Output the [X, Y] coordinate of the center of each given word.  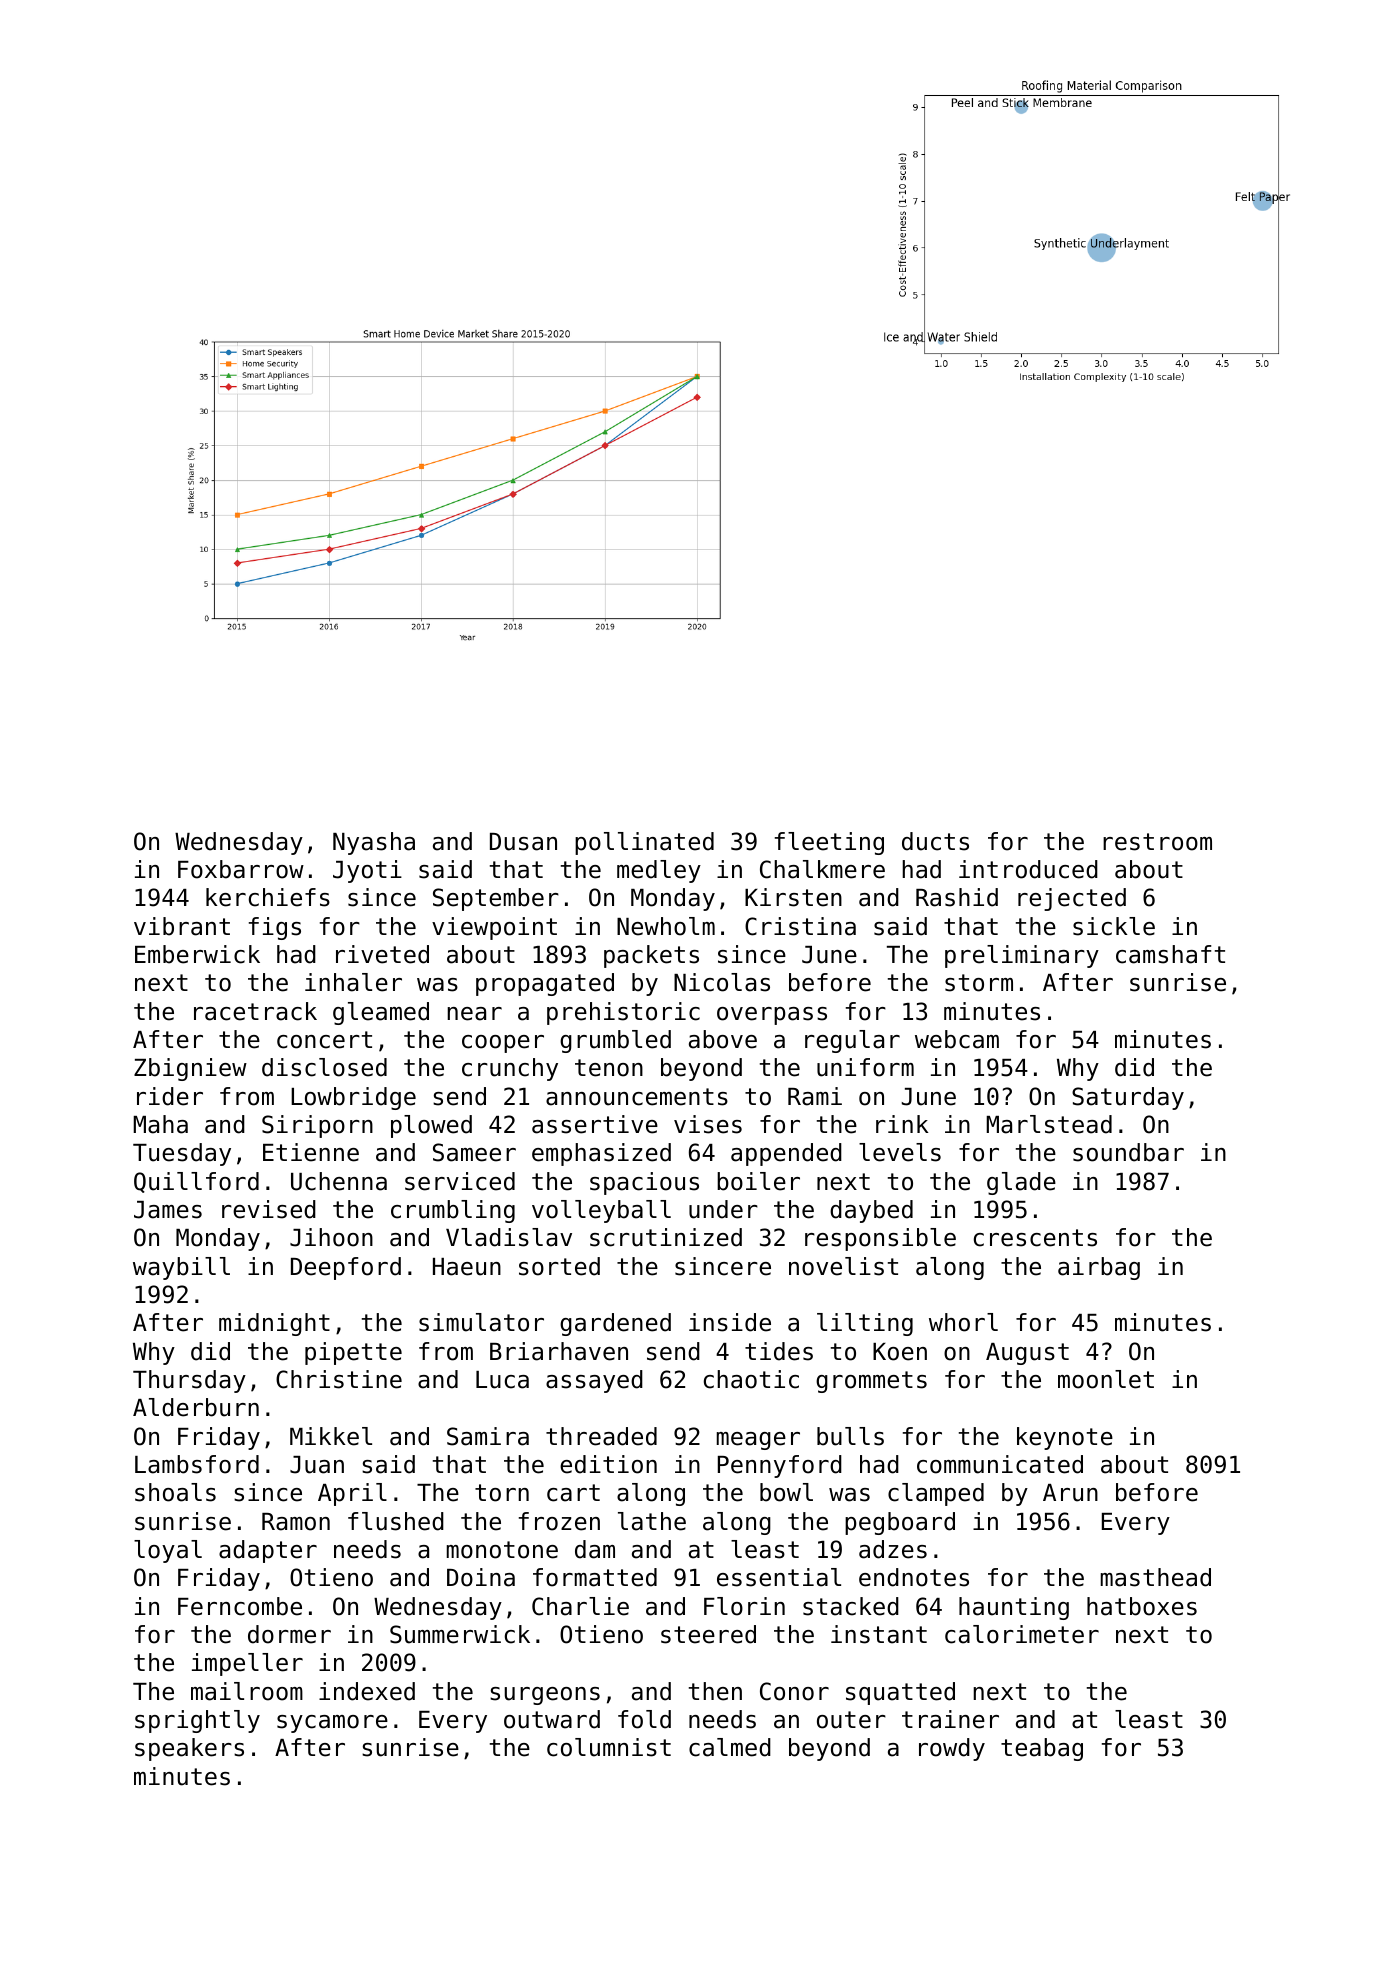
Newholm [666, 926]
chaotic [751, 1379]
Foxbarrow [241, 869]
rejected [1072, 899]
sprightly [197, 1721]
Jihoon [331, 1237]
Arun [1070, 1493]
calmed [730, 1747]
